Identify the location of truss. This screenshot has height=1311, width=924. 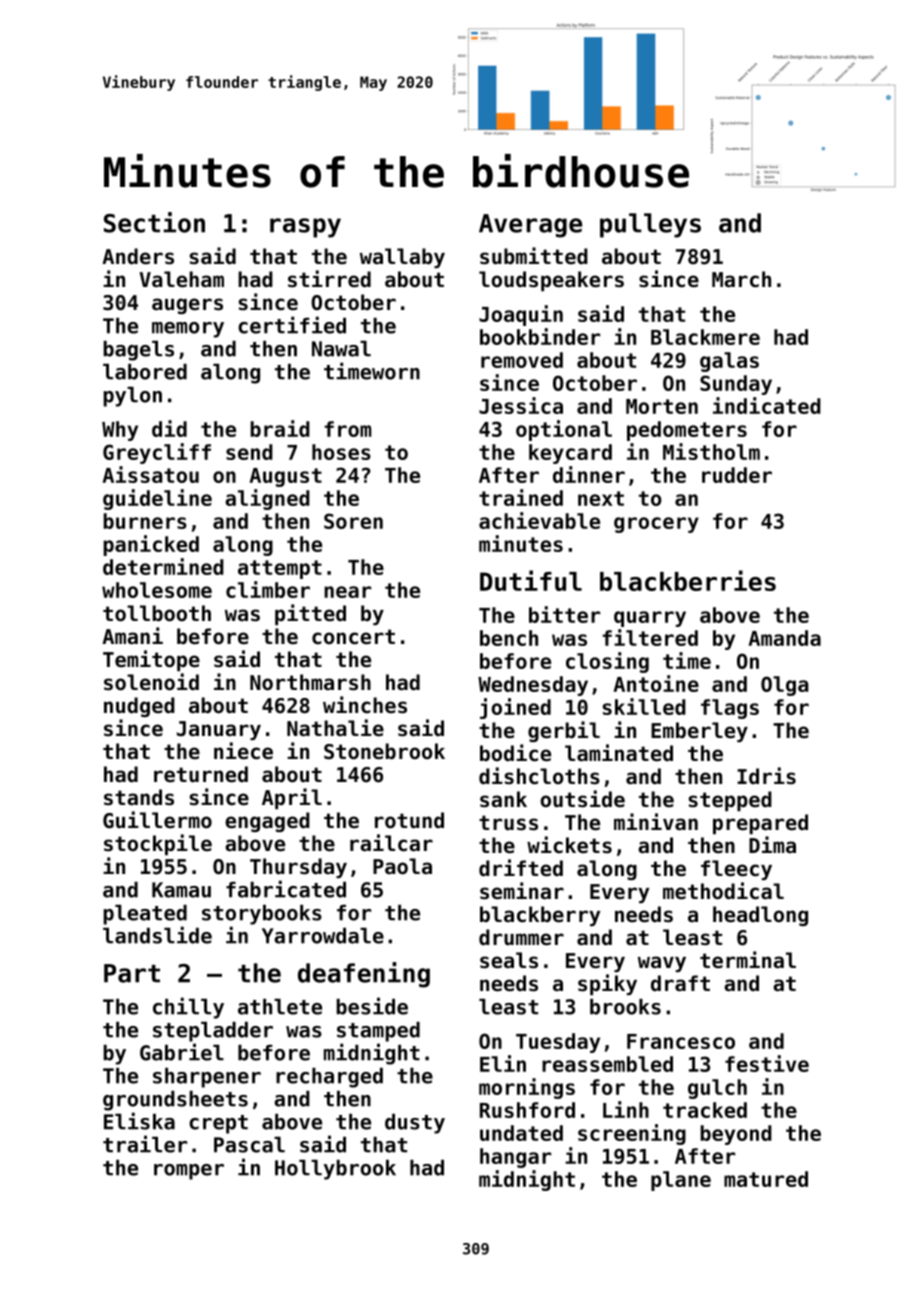
(508, 823).
